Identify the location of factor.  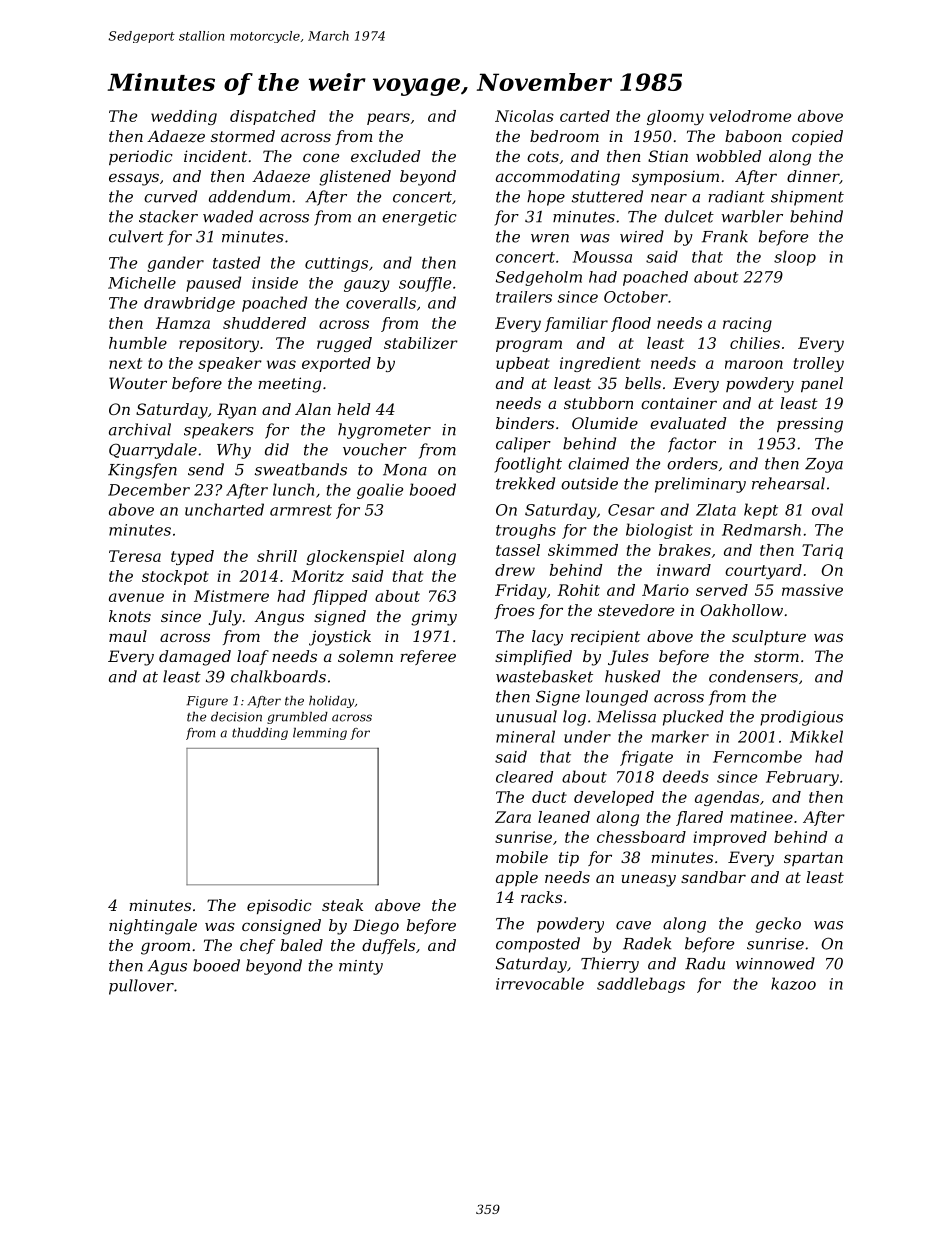
(692, 445).
